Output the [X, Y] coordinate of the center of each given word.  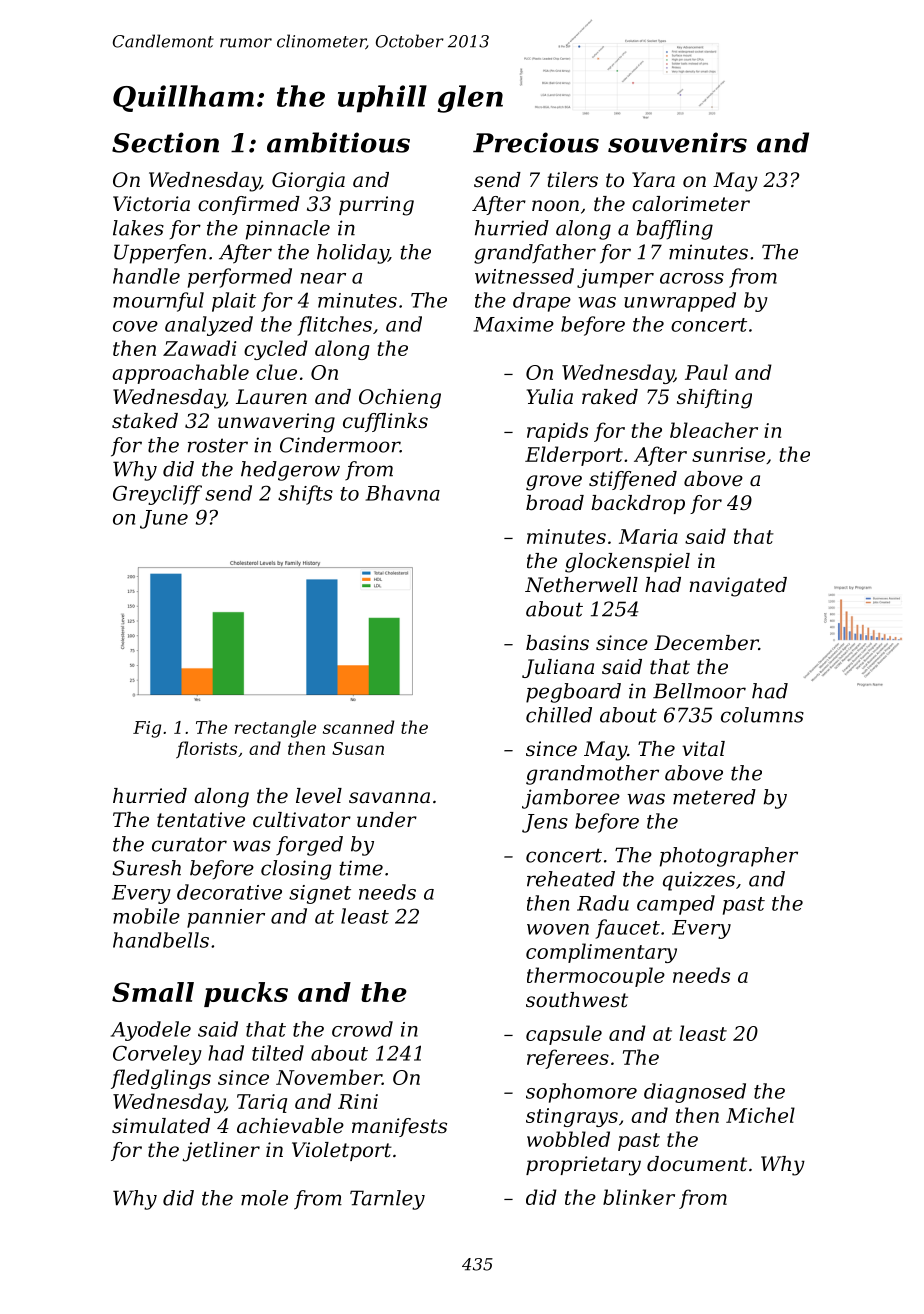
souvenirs [677, 142]
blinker [639, 1197]
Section [165, 142]
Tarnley [387, 1200]
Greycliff [157, 495]
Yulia [550, 397]
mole [264, 1198]
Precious [536, 142]
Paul [706, 372]
